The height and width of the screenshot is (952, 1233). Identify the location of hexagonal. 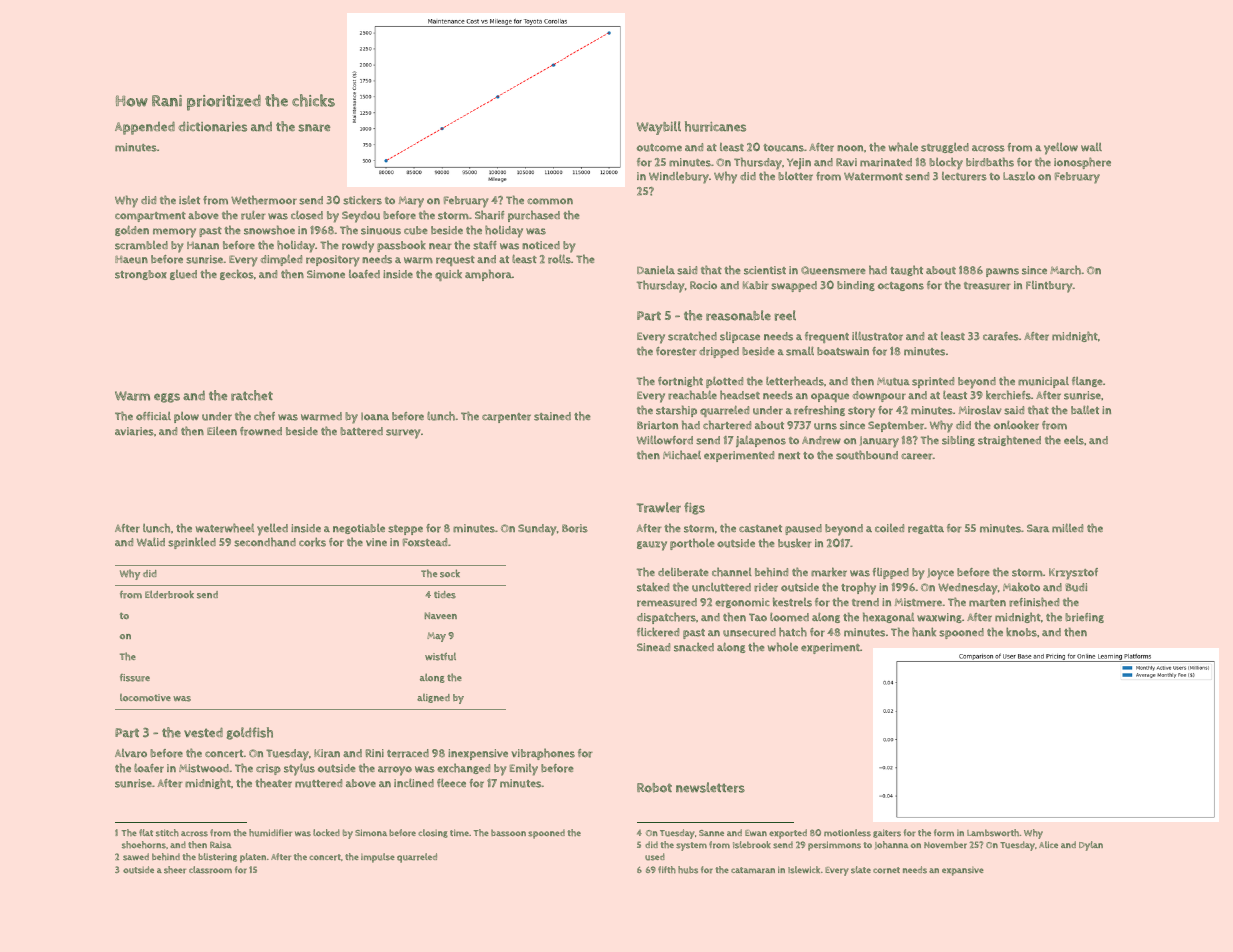
(888, 617).
